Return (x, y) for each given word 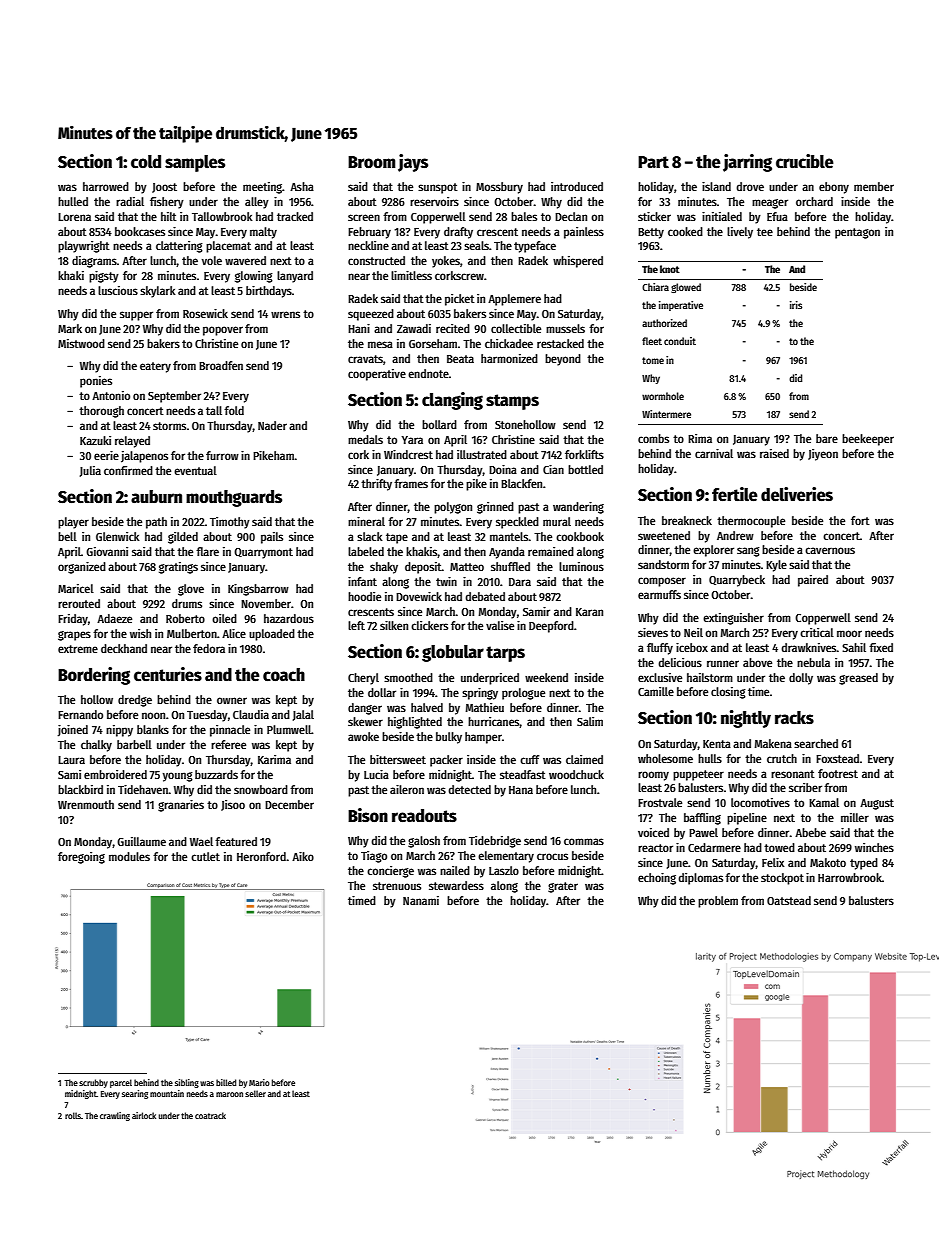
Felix (773, 862)
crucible (805, 161)
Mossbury (499, 188)
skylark (158, 292)
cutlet (205, 856)
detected (469, 789)
